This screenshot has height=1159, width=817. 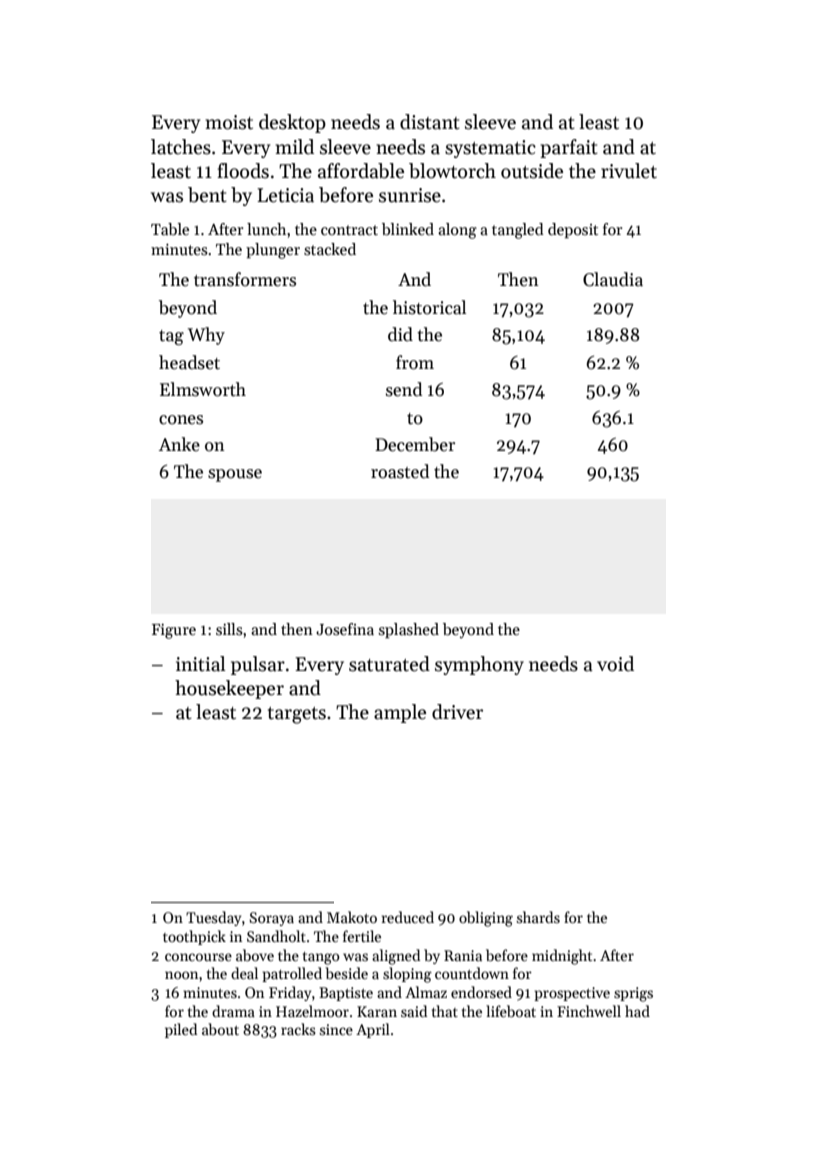 I want to click on Soraya, so click(x=272, y=919).
